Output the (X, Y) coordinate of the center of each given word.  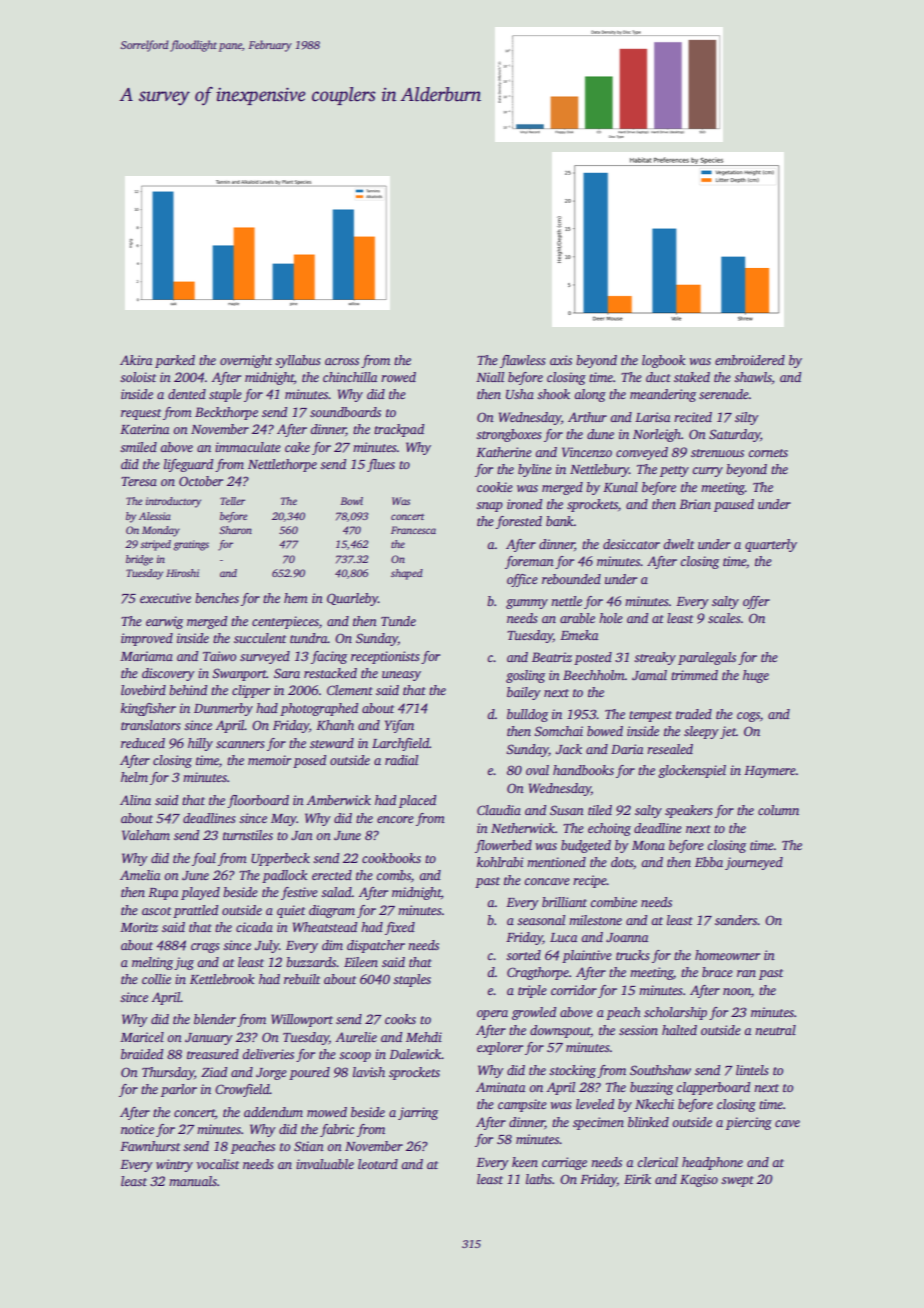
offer (756, 602)
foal (204, 859)
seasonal (541, 920)
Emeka (579, 635)
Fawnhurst (150, 1146)
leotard (378, 1164)
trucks (633, 955)
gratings (191, 545)
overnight (246, 361)
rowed (398, 377)
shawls (753, 377)
